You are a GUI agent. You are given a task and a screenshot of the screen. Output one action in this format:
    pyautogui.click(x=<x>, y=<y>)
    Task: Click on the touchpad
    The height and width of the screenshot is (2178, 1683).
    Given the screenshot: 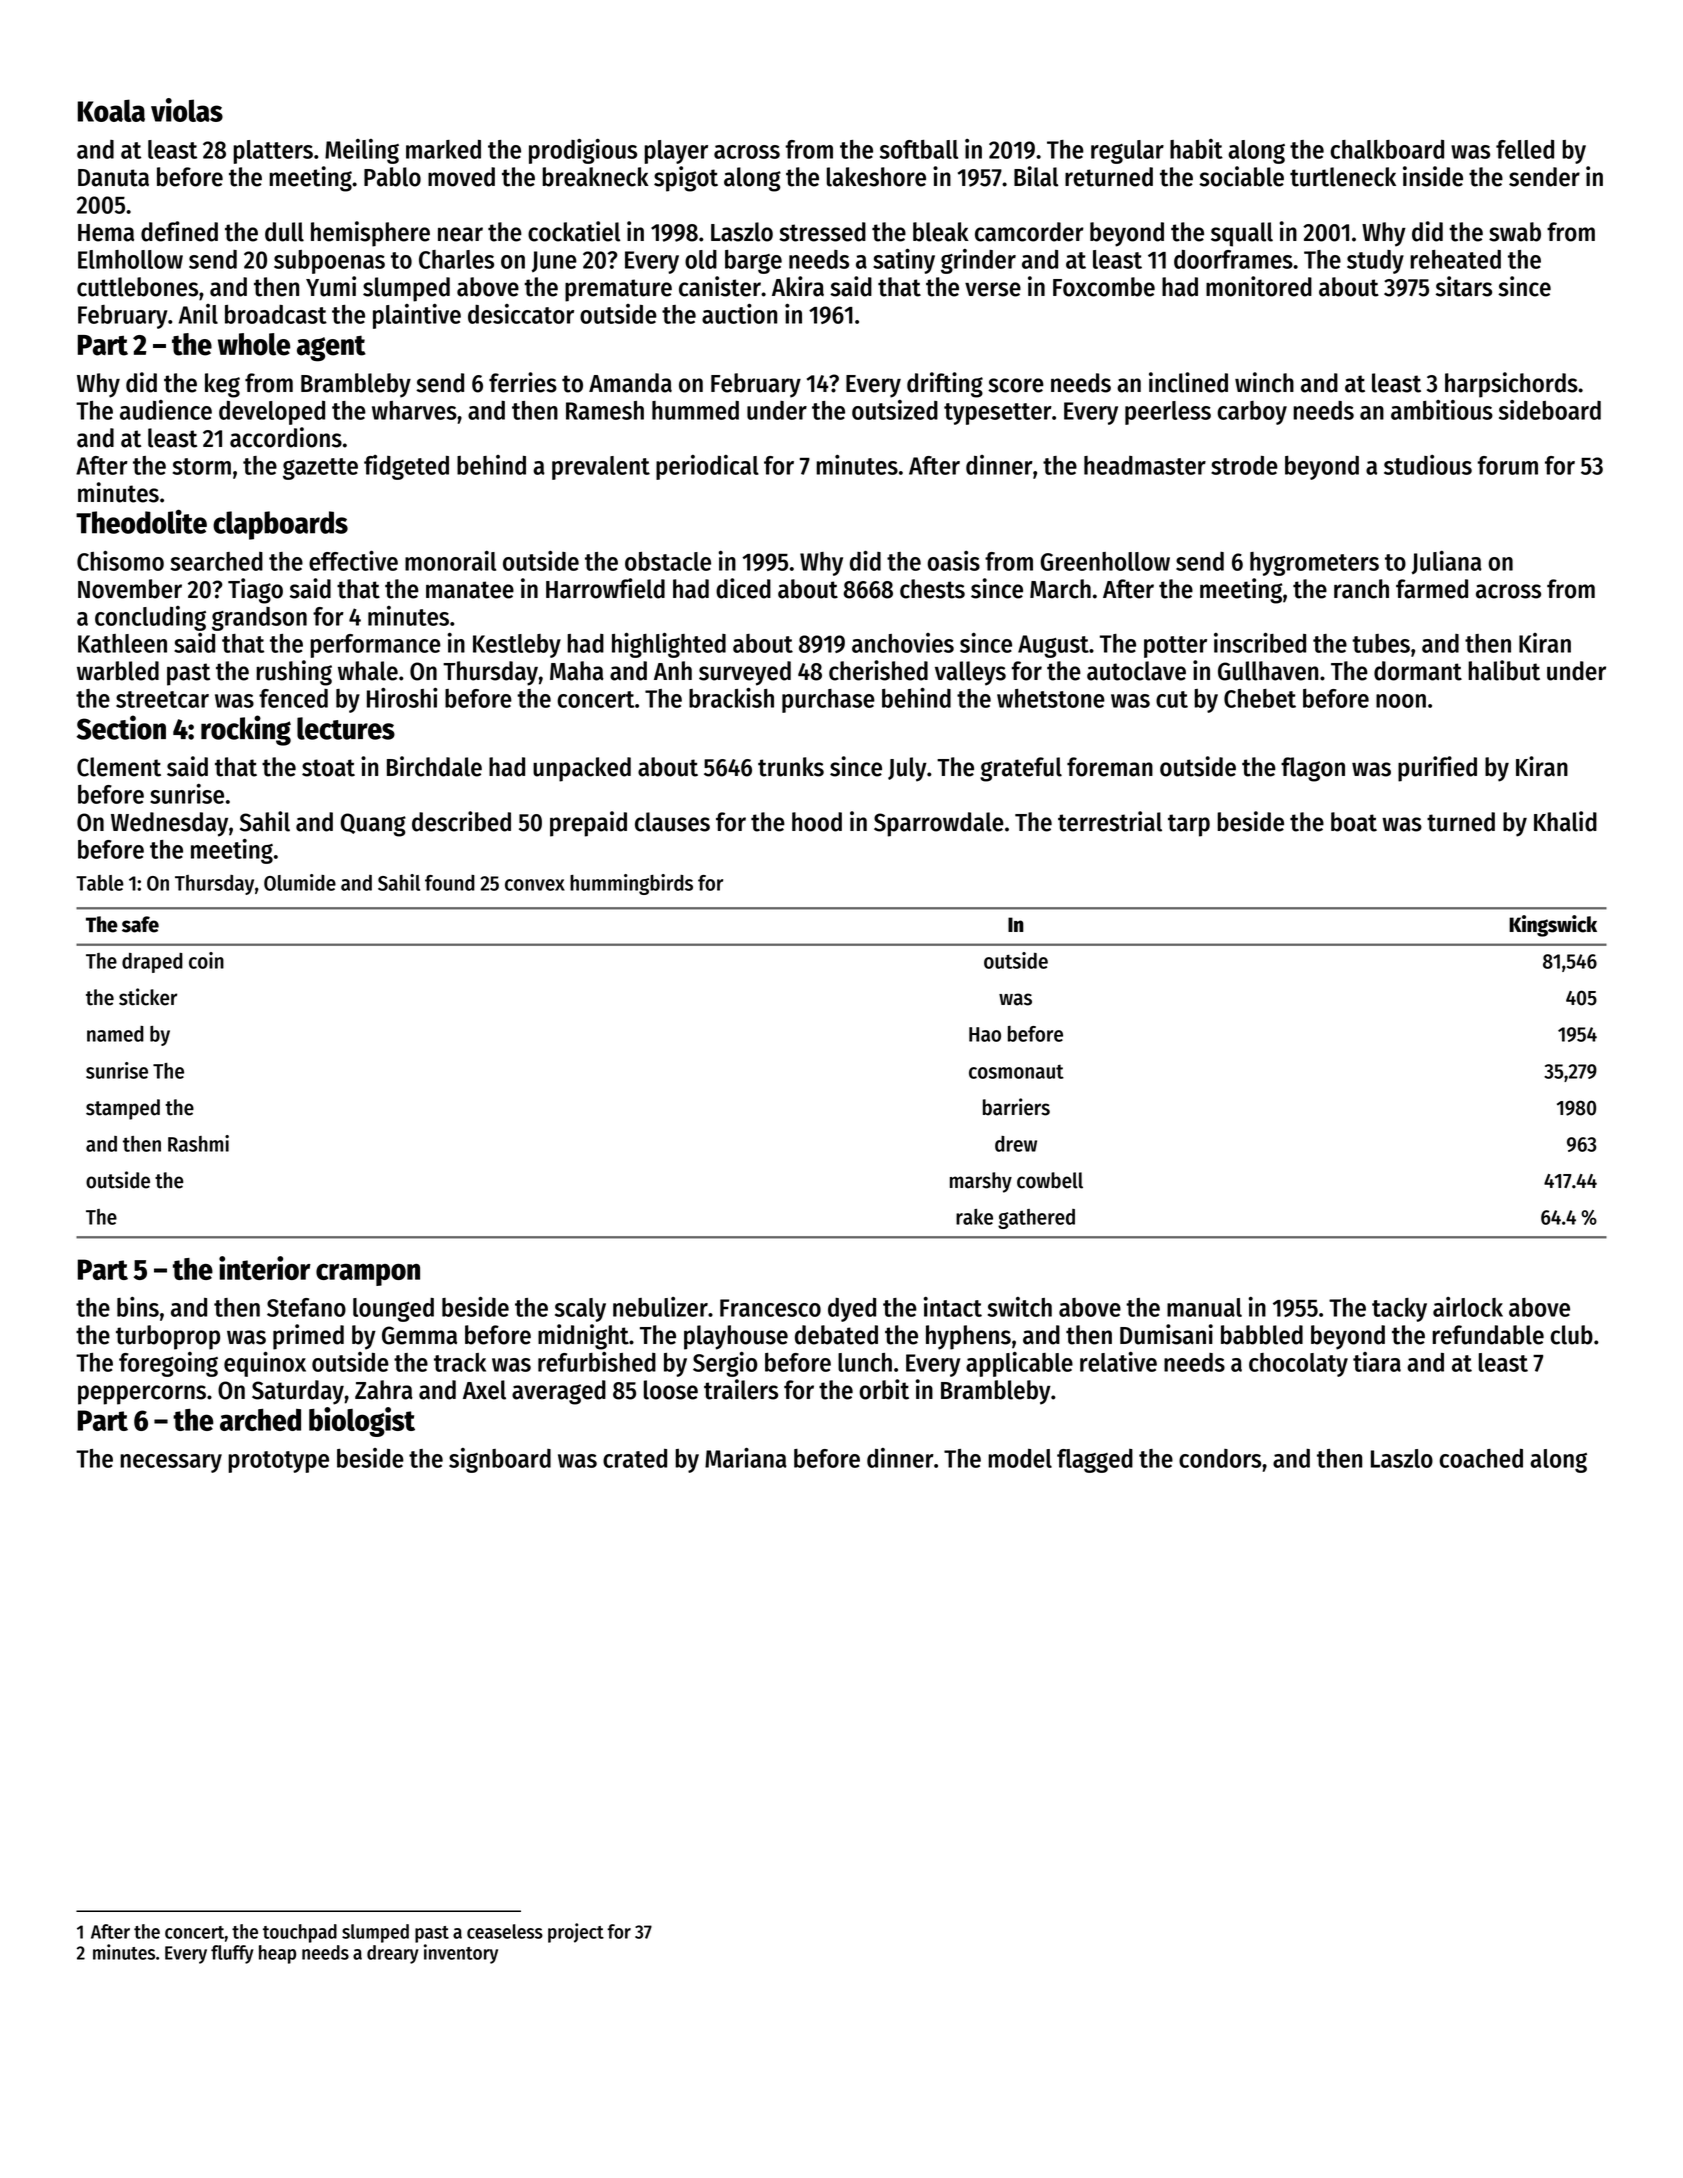 What is the action you would take?
    pyautogui.click(x=300, y=1933)
